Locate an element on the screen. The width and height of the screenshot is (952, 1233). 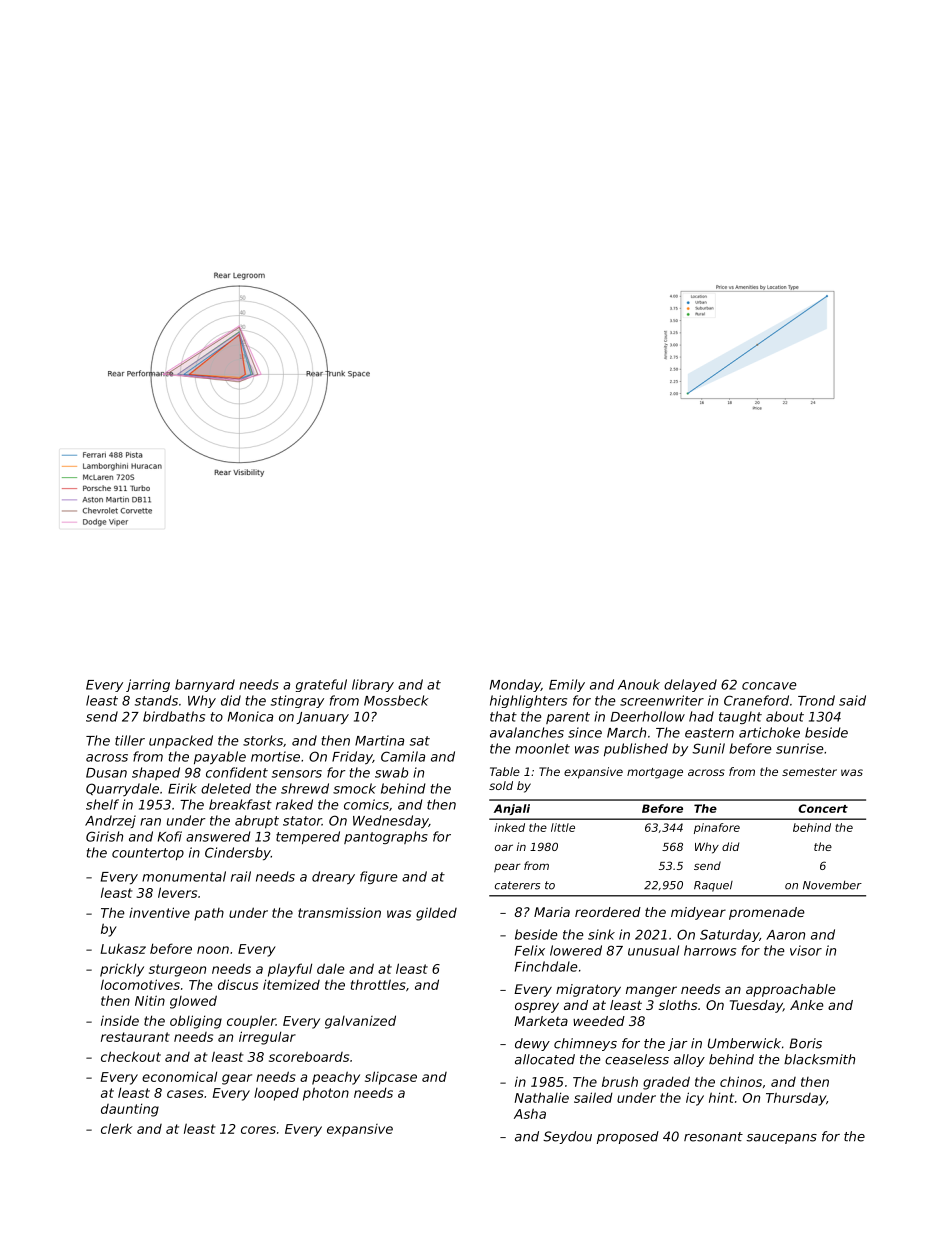
obliging is located at coordinates (196, 1022).
